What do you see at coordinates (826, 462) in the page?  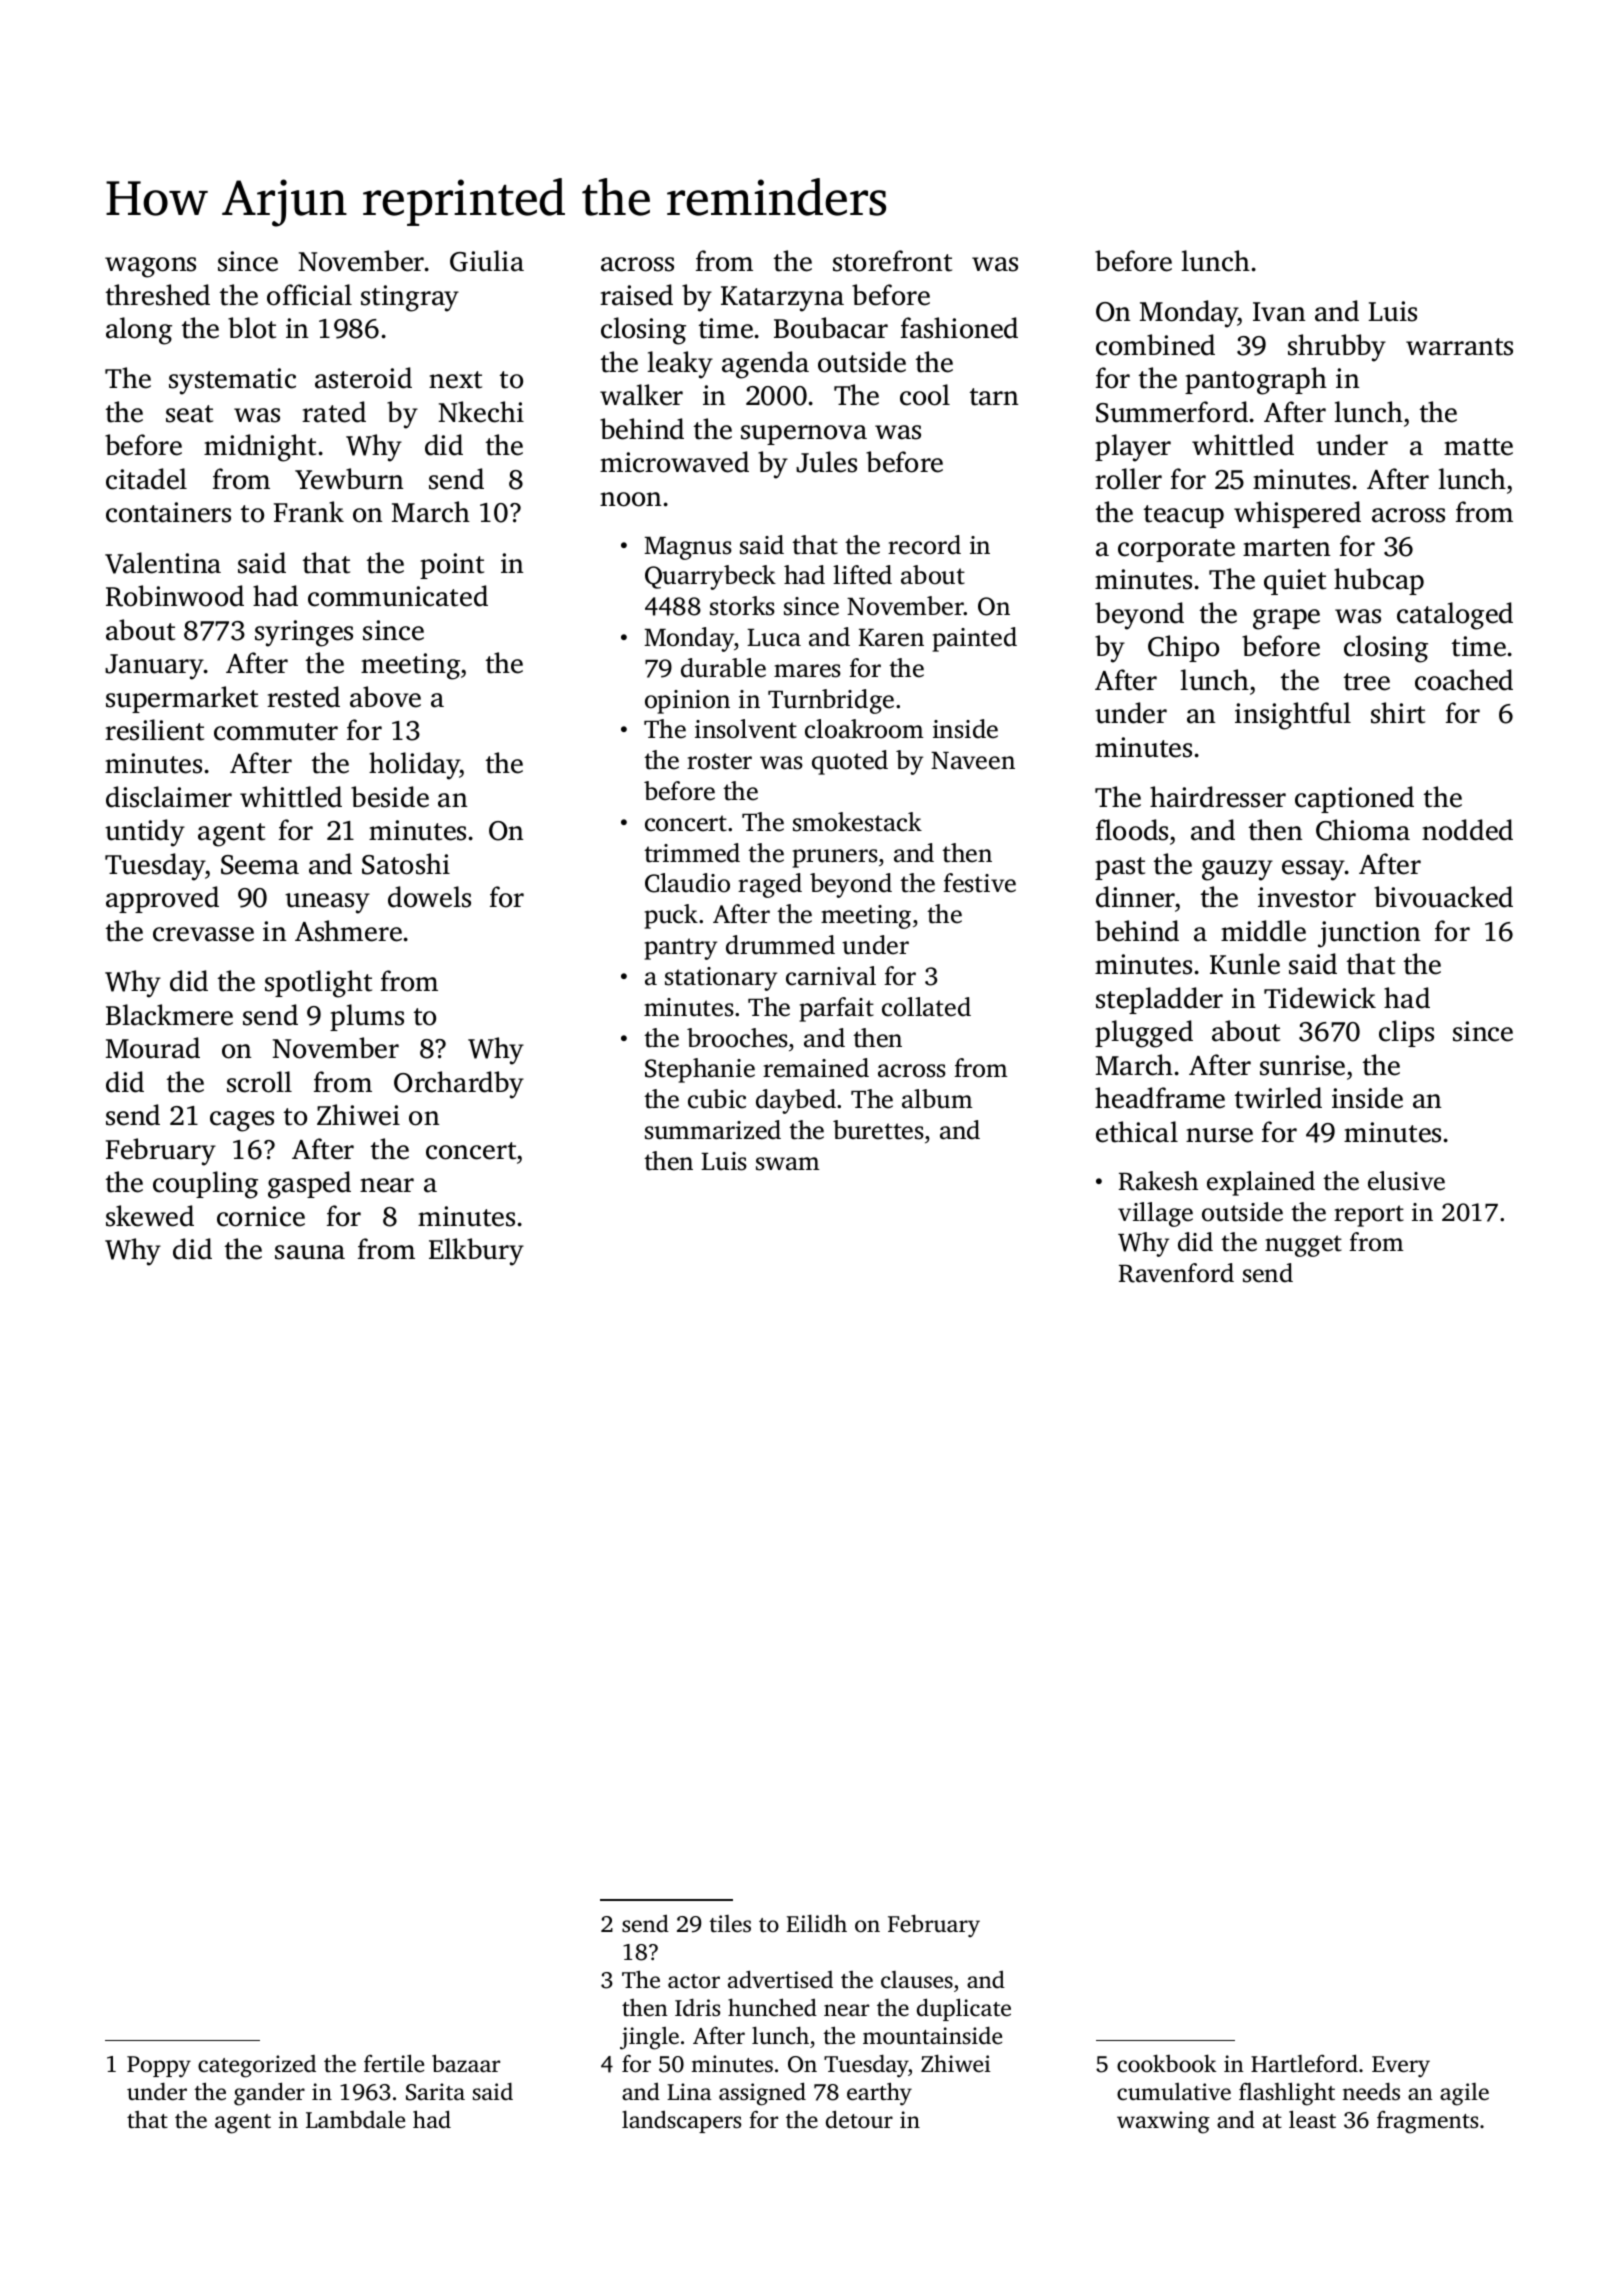 I see `Jules` at bounding box center [826, 462].
